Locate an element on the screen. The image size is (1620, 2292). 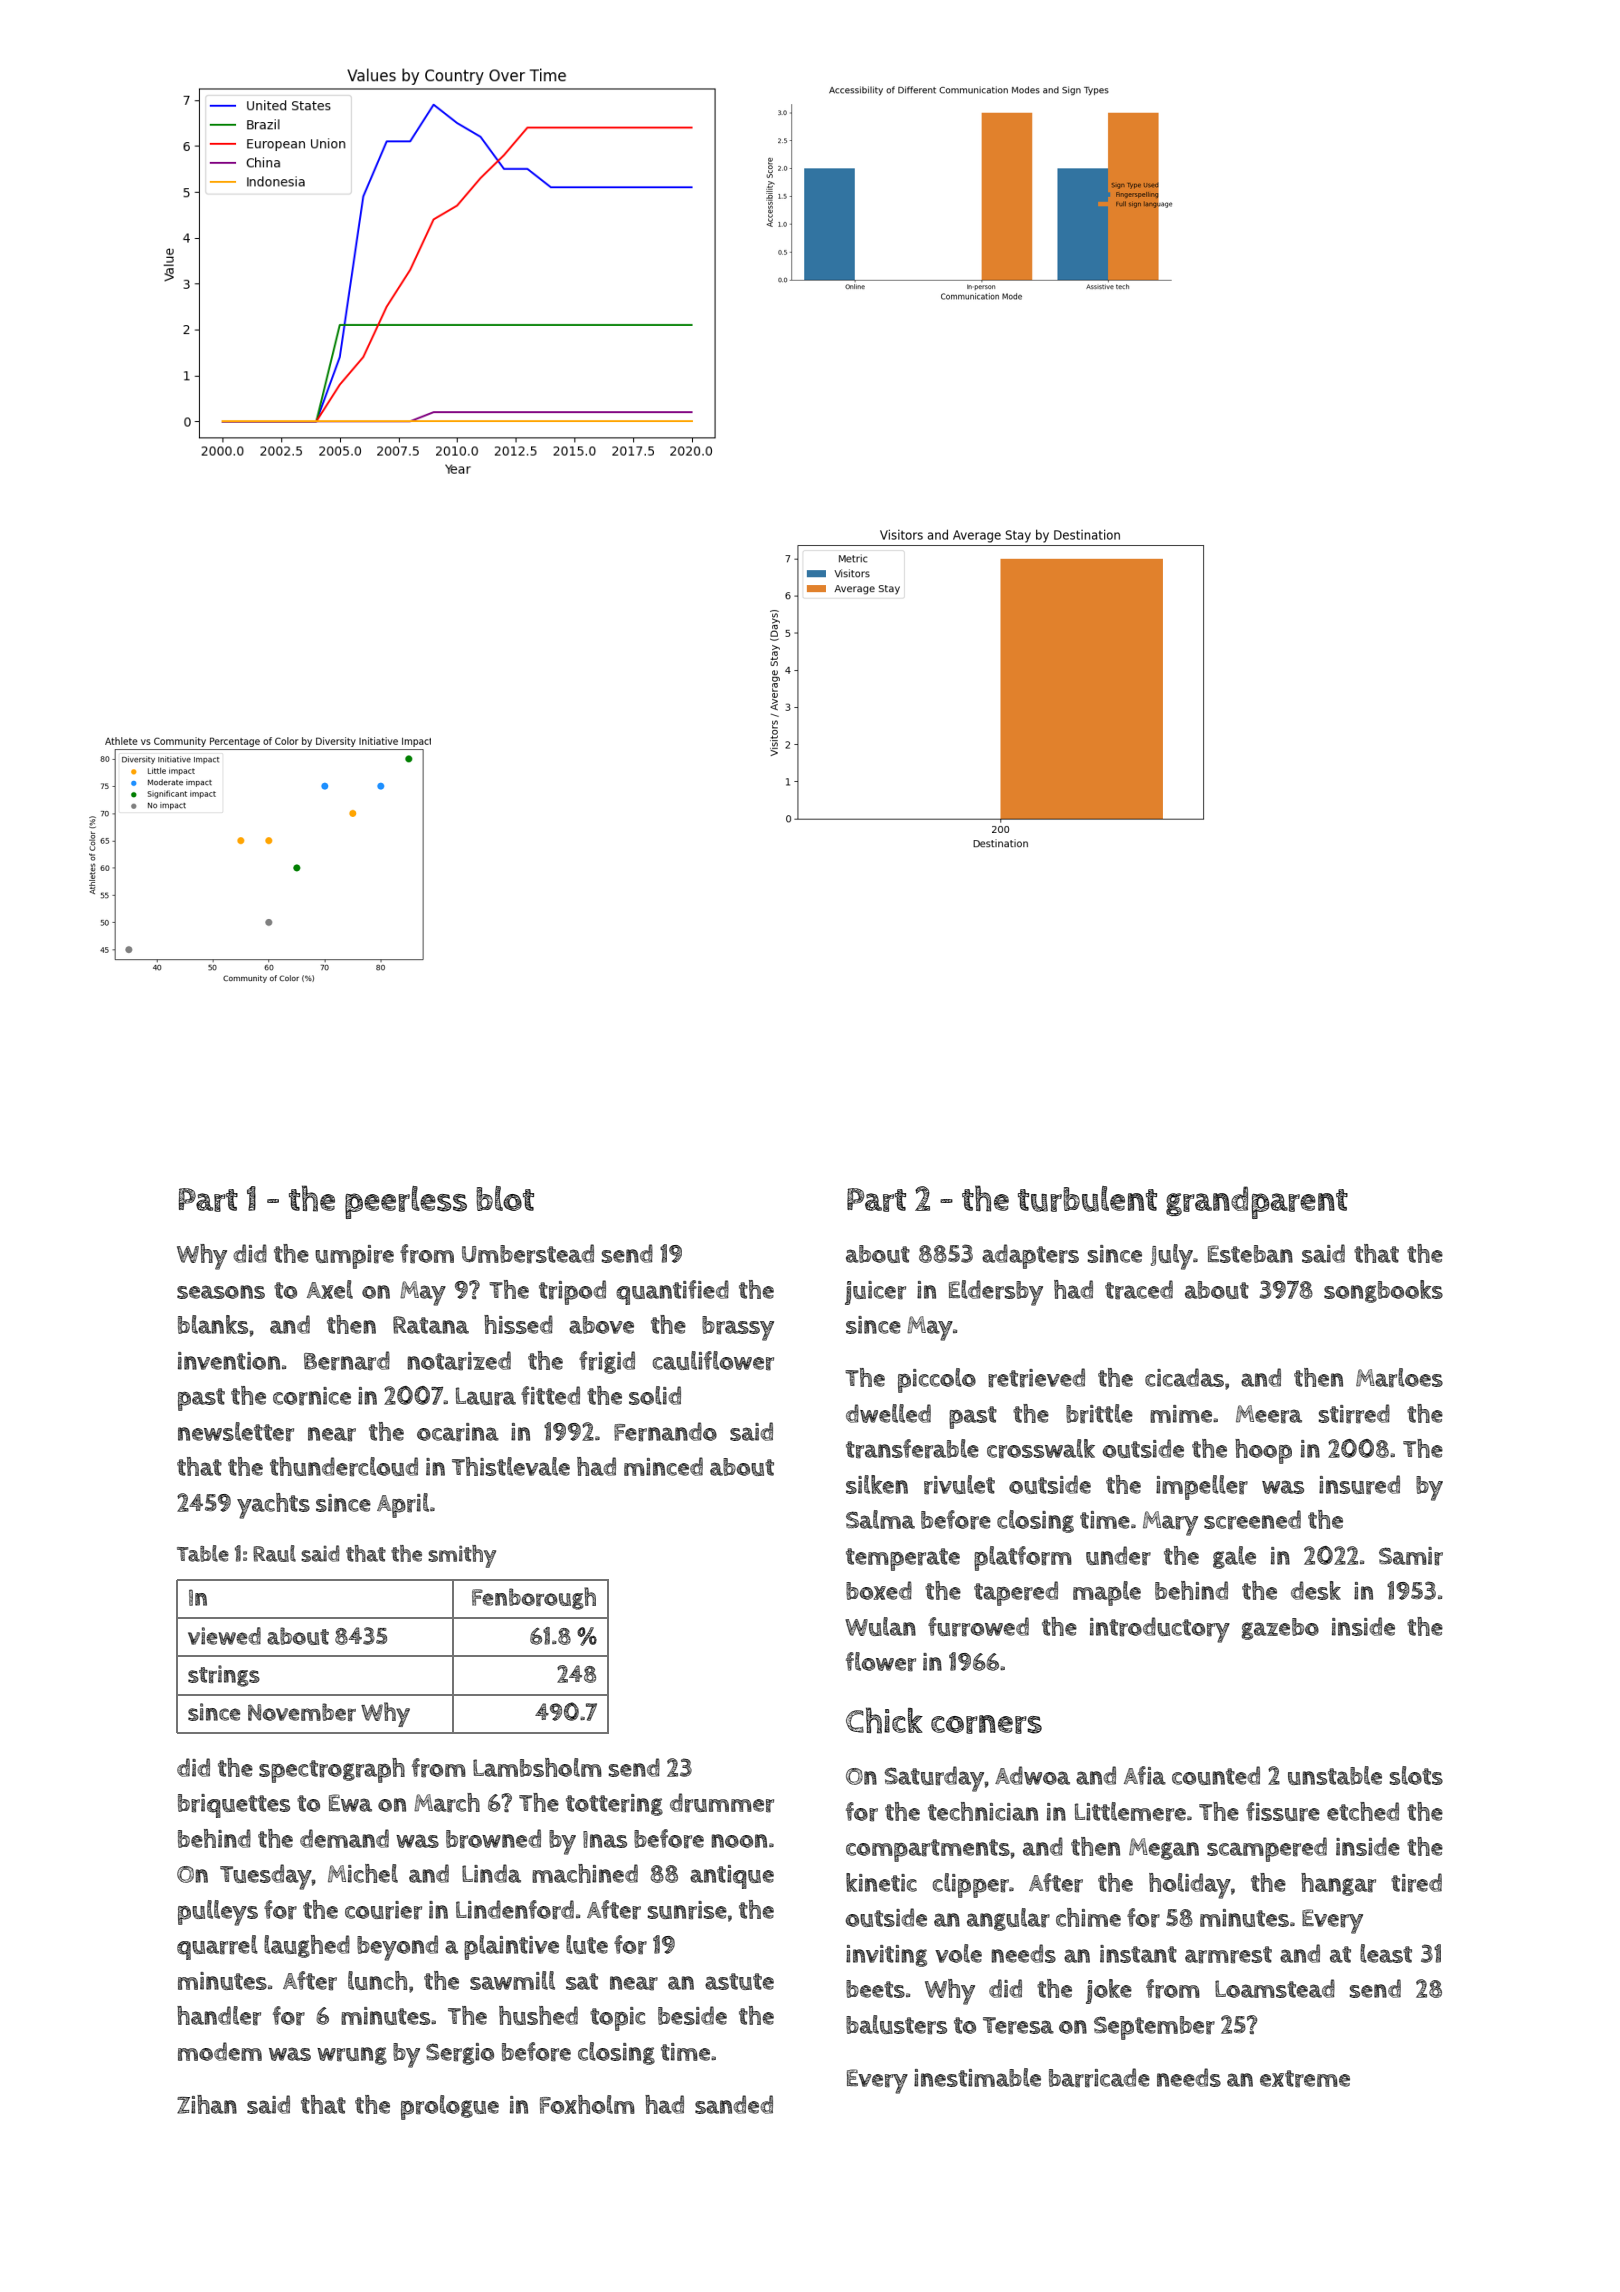
corners is located at coordinates (986, 1724).
